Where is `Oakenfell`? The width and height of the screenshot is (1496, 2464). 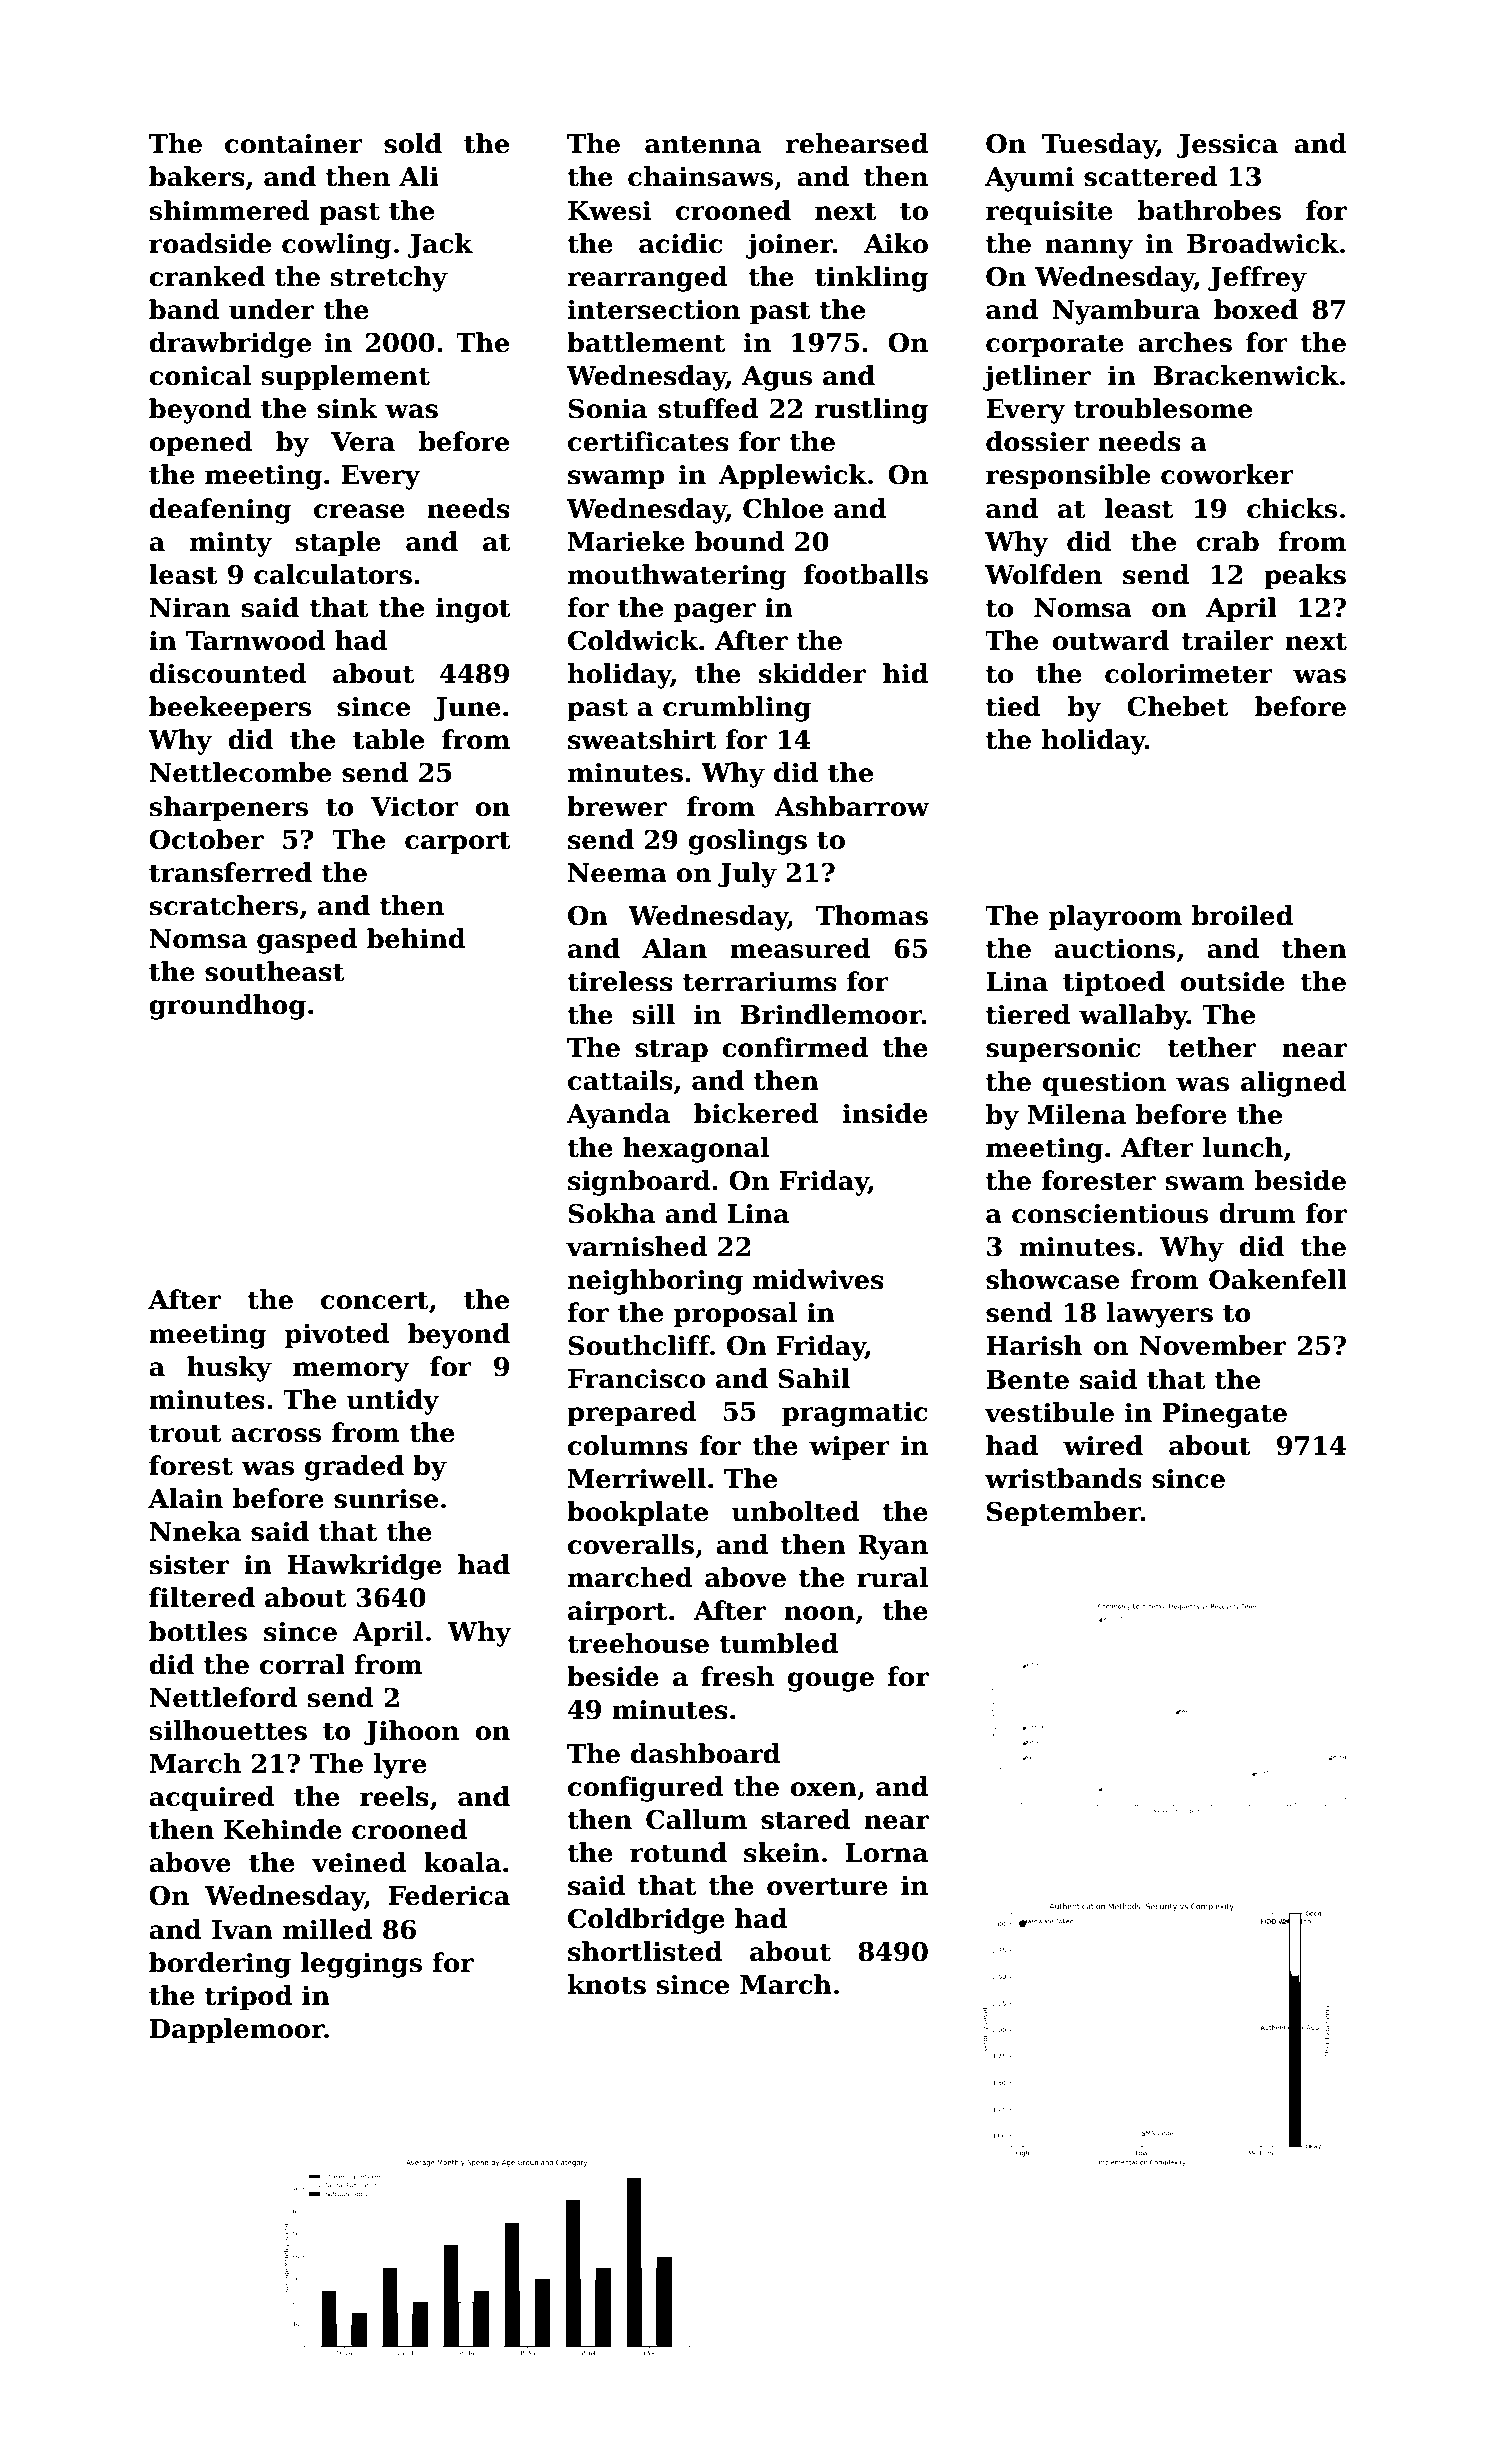
Oakenfell is located at coordinates (1278, 1279).
